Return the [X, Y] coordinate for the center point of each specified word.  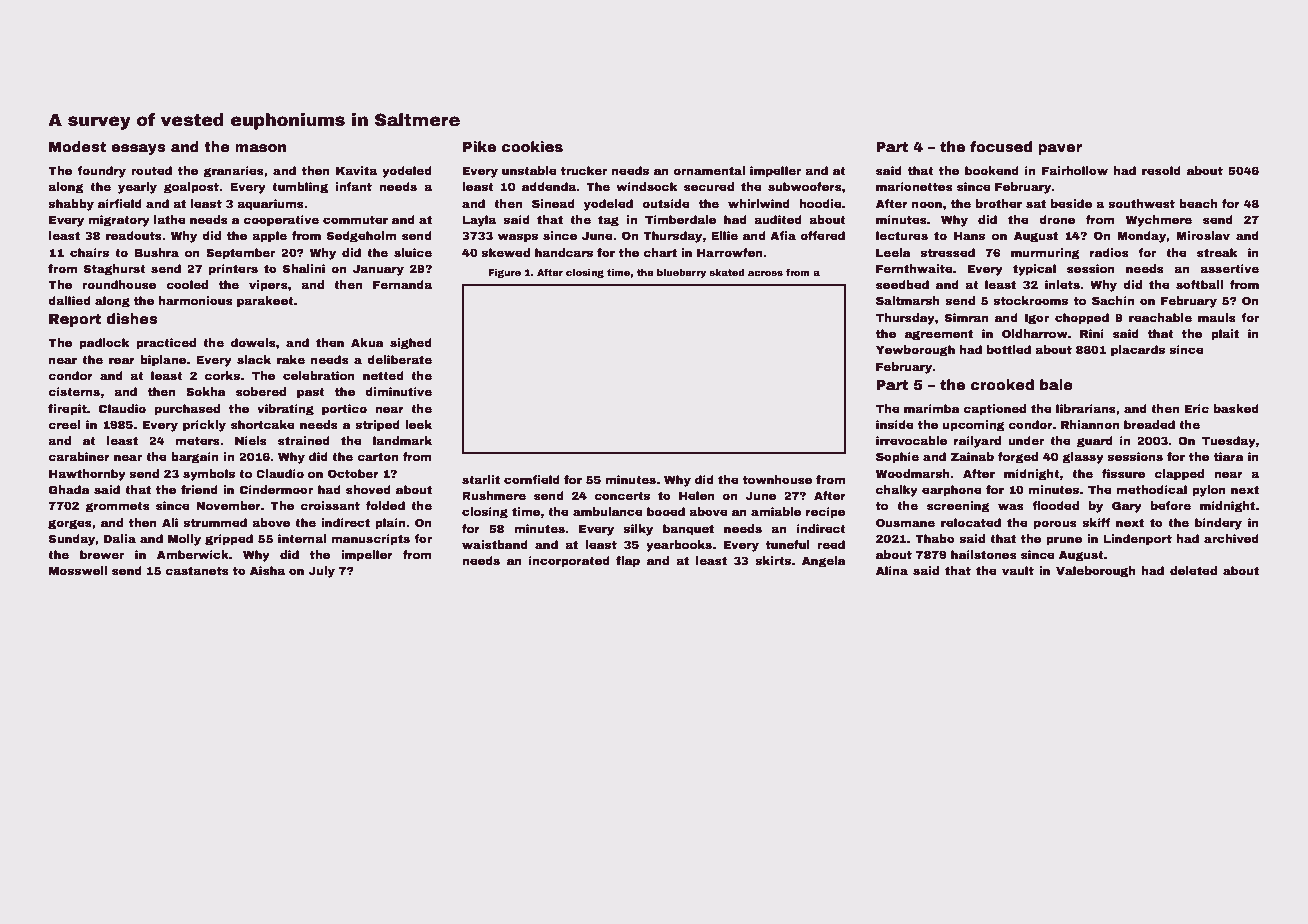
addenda [549, 186]
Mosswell [78, 570]
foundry [101, 172]
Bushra [157, 252]
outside [666, 203]
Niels [251, 440]
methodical [1152, 489]
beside [1071, 203]
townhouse [777, 479]
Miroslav [1203, 235]
